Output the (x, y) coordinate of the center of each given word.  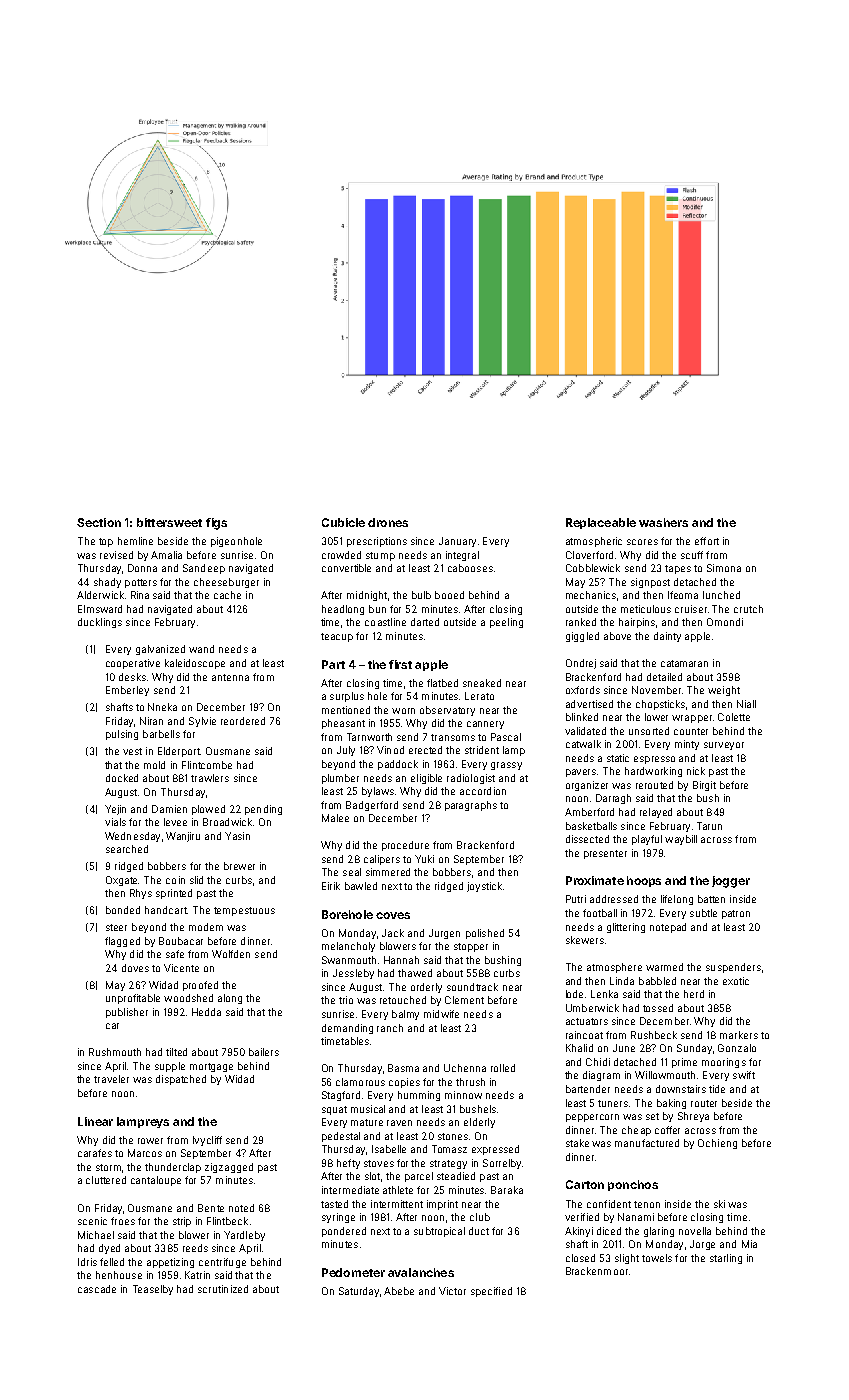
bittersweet (169, 522)
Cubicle (343, 522)
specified (491, 1292)
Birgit (704, 786)
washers (663, 522)
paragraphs (471, 806)
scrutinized (223, 1289)
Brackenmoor (597, 1271)
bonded (123, 910)
